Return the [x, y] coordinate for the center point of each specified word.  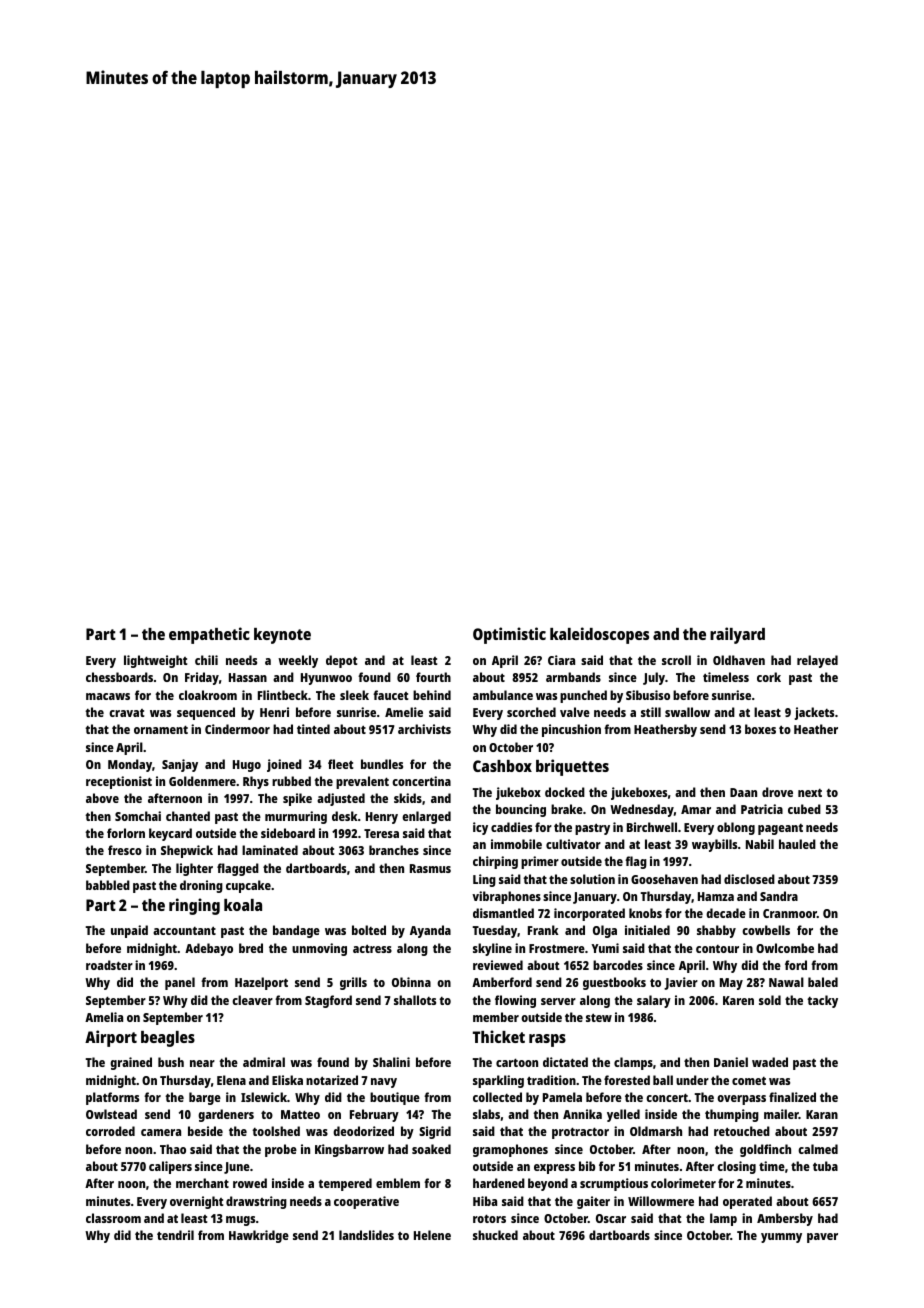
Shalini [391, 1062]
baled [823, 982]
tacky [822, 1001]
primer [540, 862]
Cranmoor [790, 913]
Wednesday [642, 810]
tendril [175, 1235]
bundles [382, 764]
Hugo [247, 766]
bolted [369, 930]
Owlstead [111, 1114]
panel [180, 983]
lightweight [155, 661]
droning [201, 886]
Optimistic [509, 635]
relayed [817, 661]
